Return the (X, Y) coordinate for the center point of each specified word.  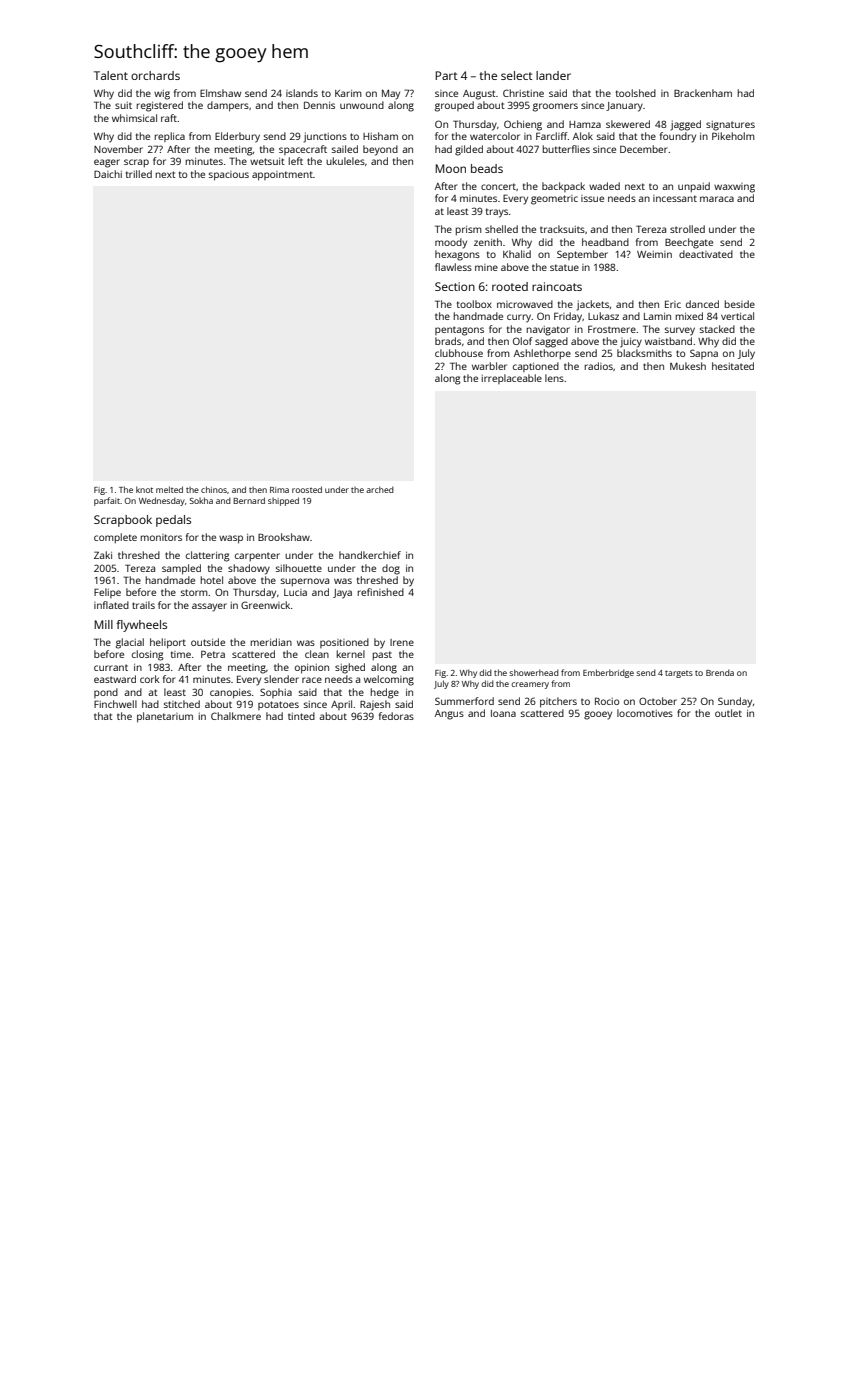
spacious (229, 176)
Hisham (380, 136)
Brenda (720, 672)
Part (446, 75)
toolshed (636, 93)
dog (391, 569)
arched (380, 489)
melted (169, 489)
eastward (115, 679)
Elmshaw (220, 93)
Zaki (103, 555)
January (624, 107)
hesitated (733, 366)
